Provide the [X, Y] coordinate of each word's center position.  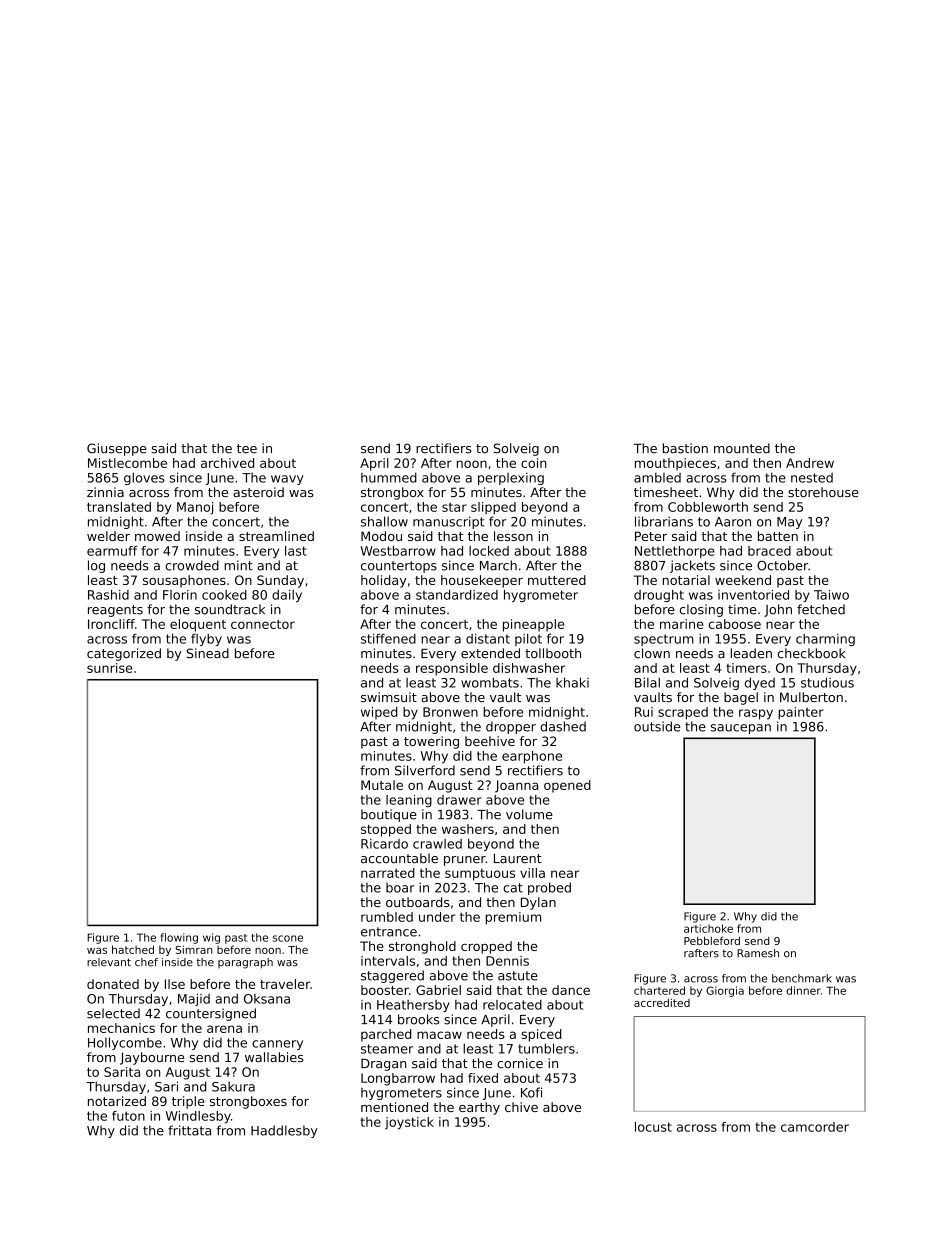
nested [812, 478]
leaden [751, 653]
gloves [144, 478]
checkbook [811, 653]
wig [211, 938]
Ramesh [758, 953]
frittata [189, 1130]
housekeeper [482, 581]
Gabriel [438, 990]
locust [653, 1127]
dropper [511, 727]
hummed [389, 477]
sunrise [109, 668]
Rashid [108, 595]
